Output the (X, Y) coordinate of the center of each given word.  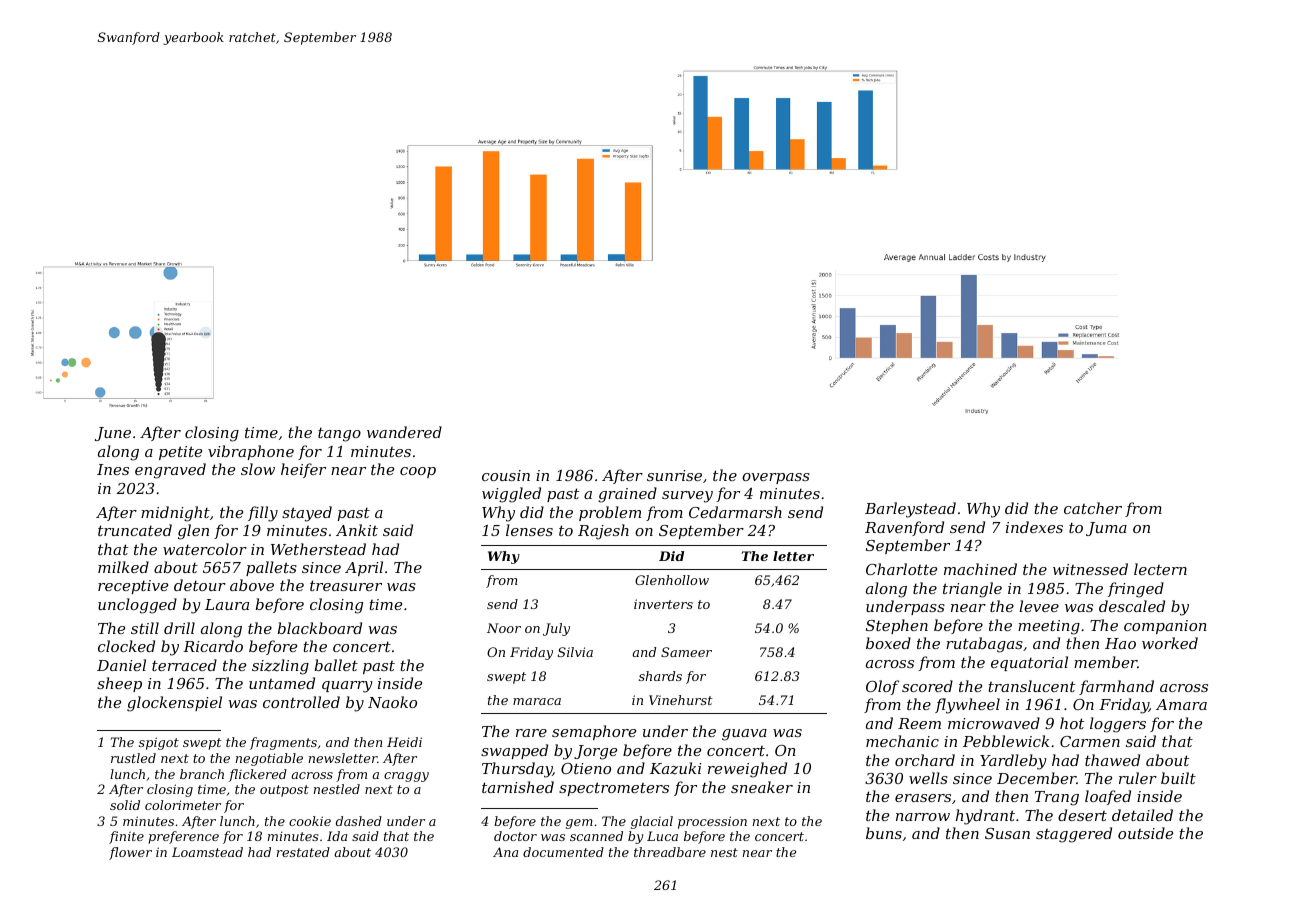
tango (339, 434)
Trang (1057, 798)
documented (563, 852)
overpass (776, 478)
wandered (404, 432)
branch (202, 774)
